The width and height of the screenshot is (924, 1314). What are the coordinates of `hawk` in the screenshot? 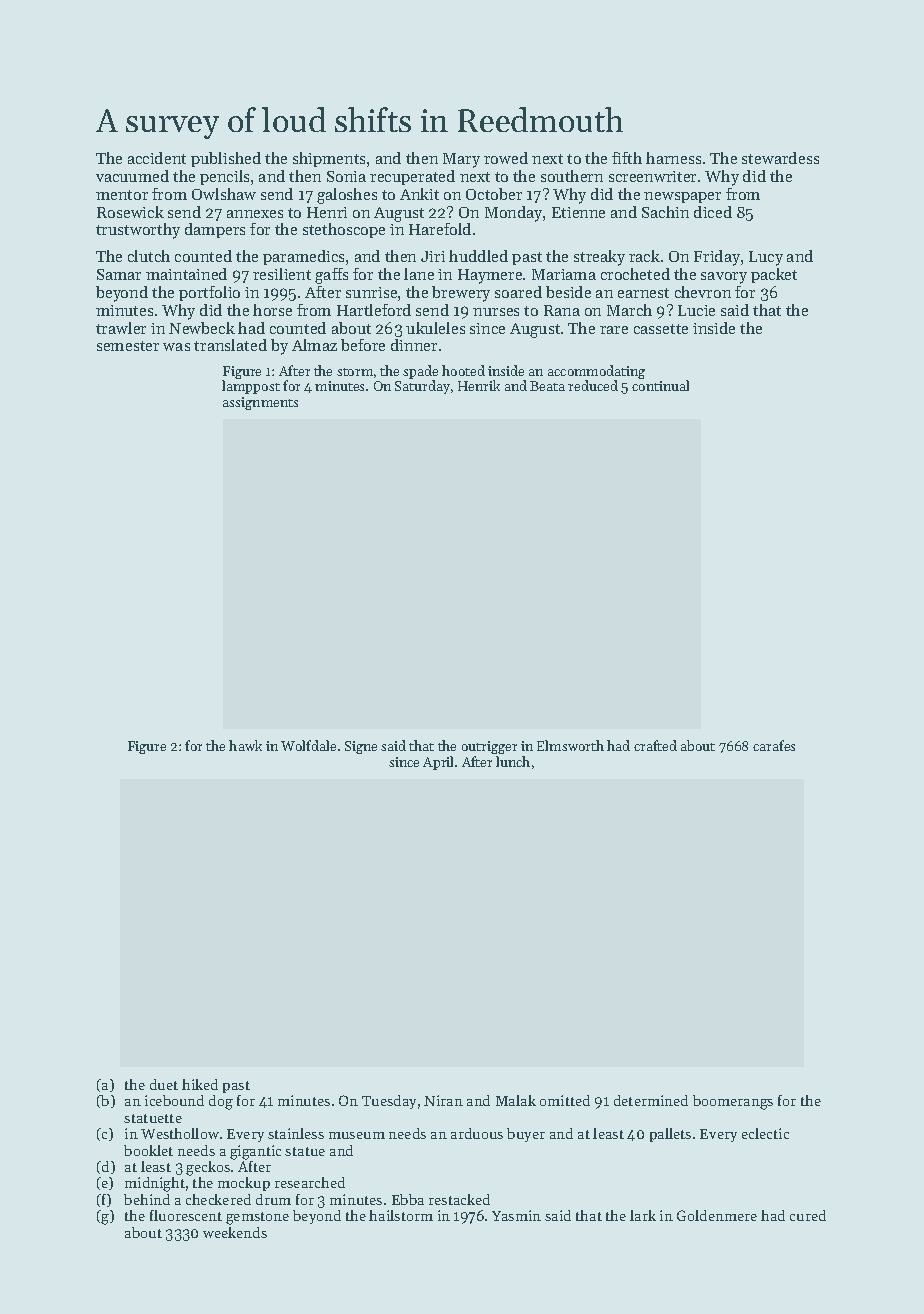 It's located at (245, 745).
